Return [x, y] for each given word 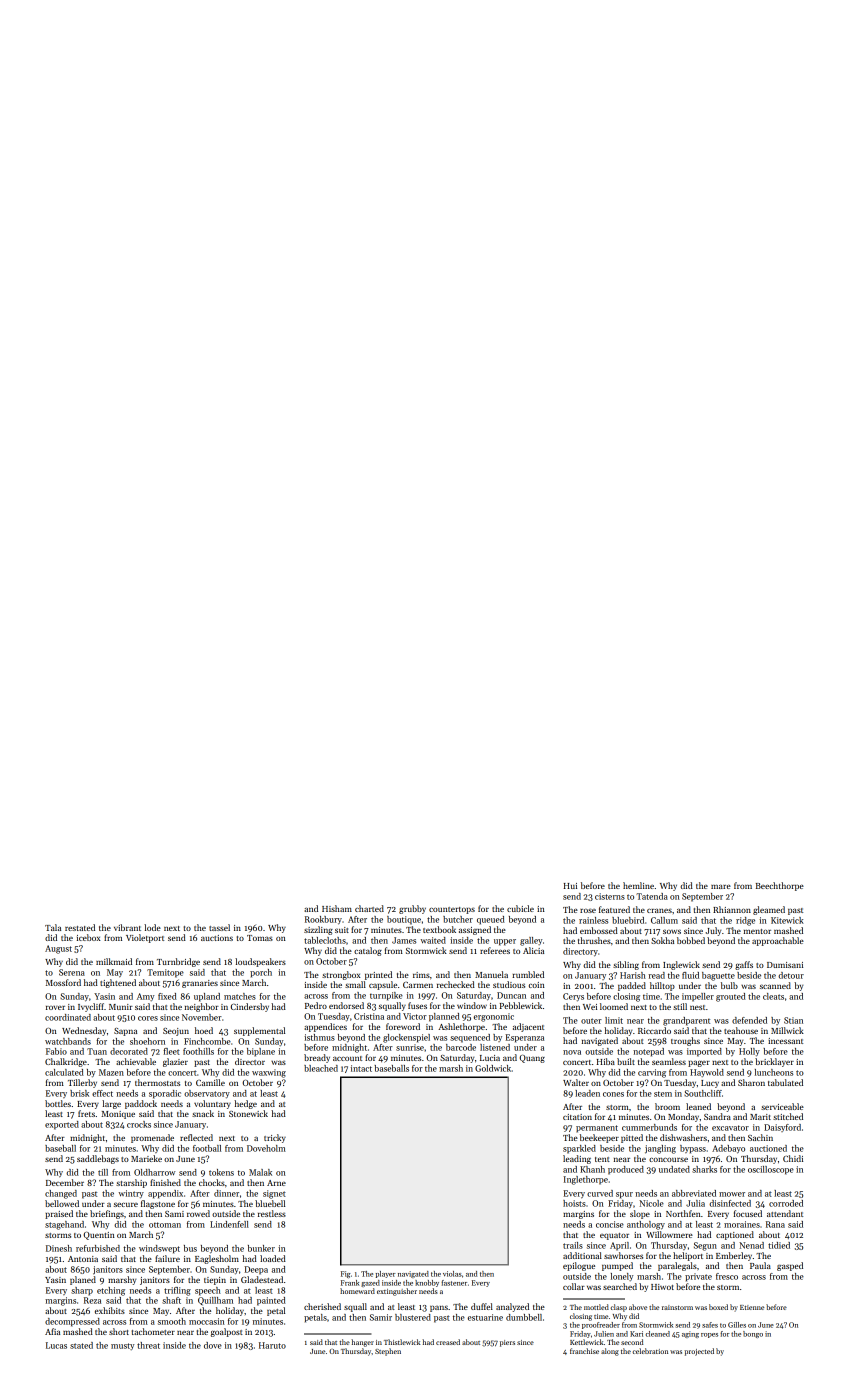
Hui [570, 886]
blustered [413, 1317]
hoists [574, 1203]
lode [152, 927]
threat [148, 1345]
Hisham [337, 908]
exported [62, 1125]
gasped [790, 1266]
